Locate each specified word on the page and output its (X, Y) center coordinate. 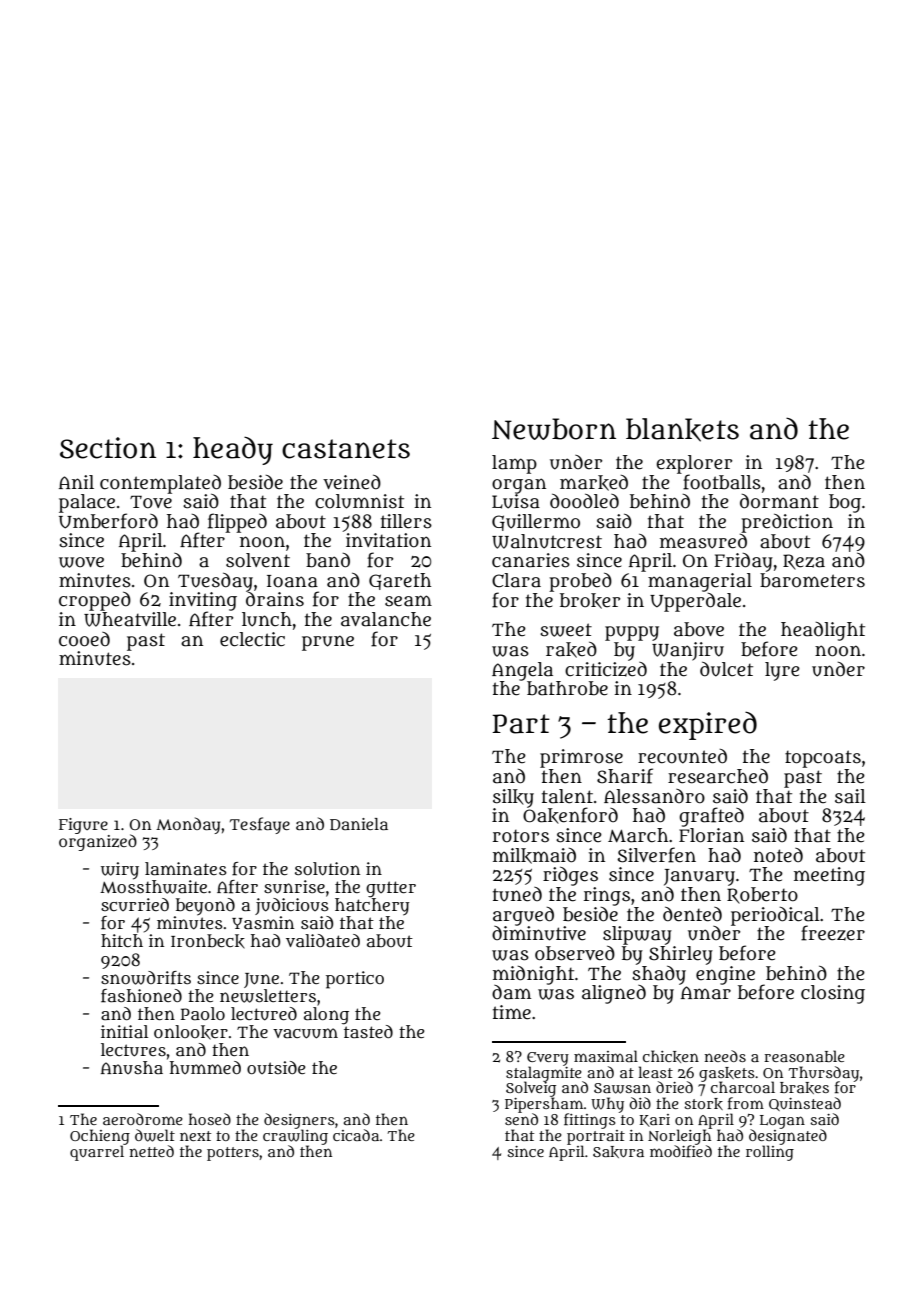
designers (299, 1121)
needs (725, 1056)
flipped (237, 523)
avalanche (386, 619)
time (512, 1012)
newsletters (268, 996)
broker (590, 601)
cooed (84, 639)
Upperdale (695, 602)
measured (703, 541)
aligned (614, 994)
